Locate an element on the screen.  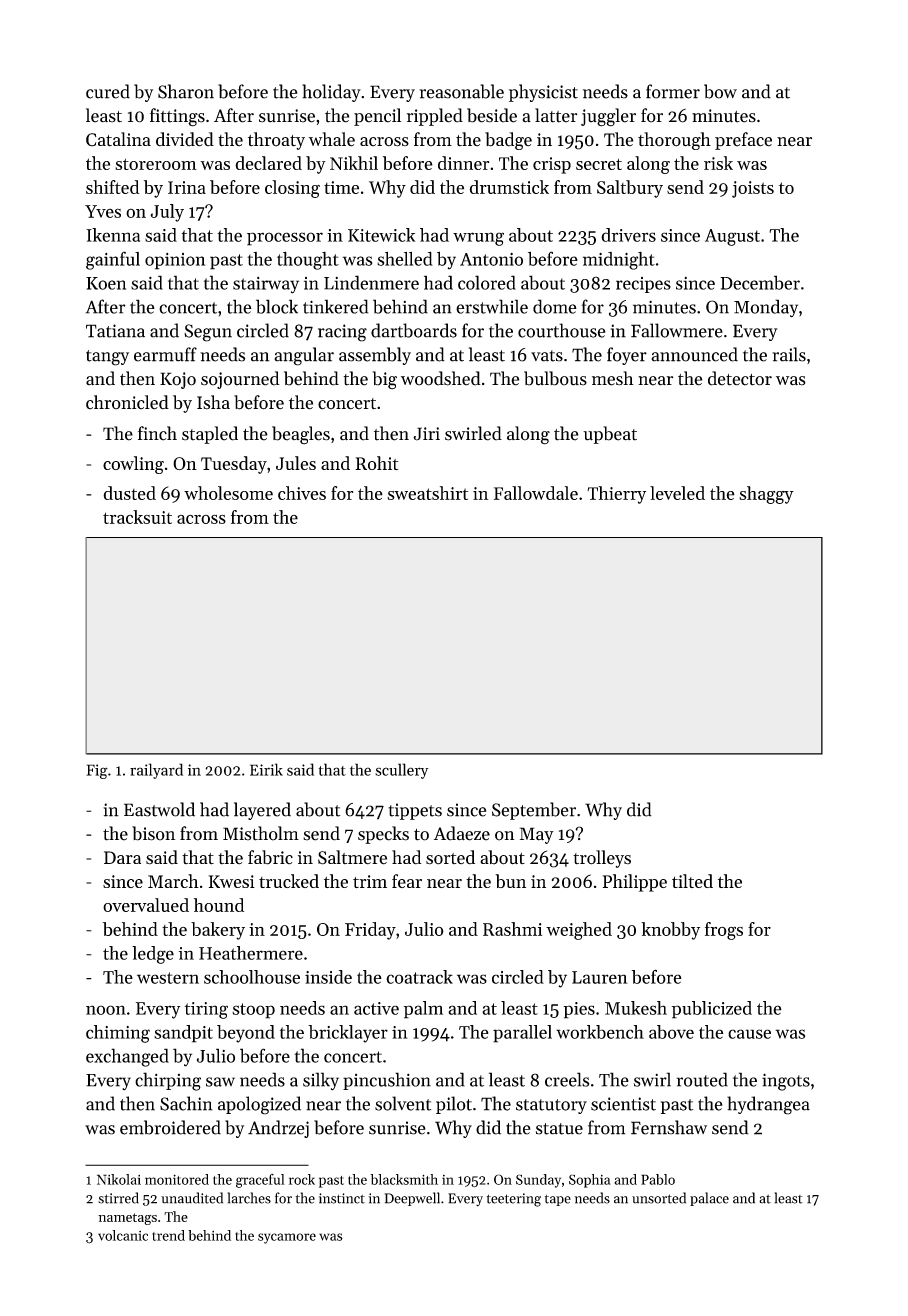
May is located at coordinates (537, 835).
